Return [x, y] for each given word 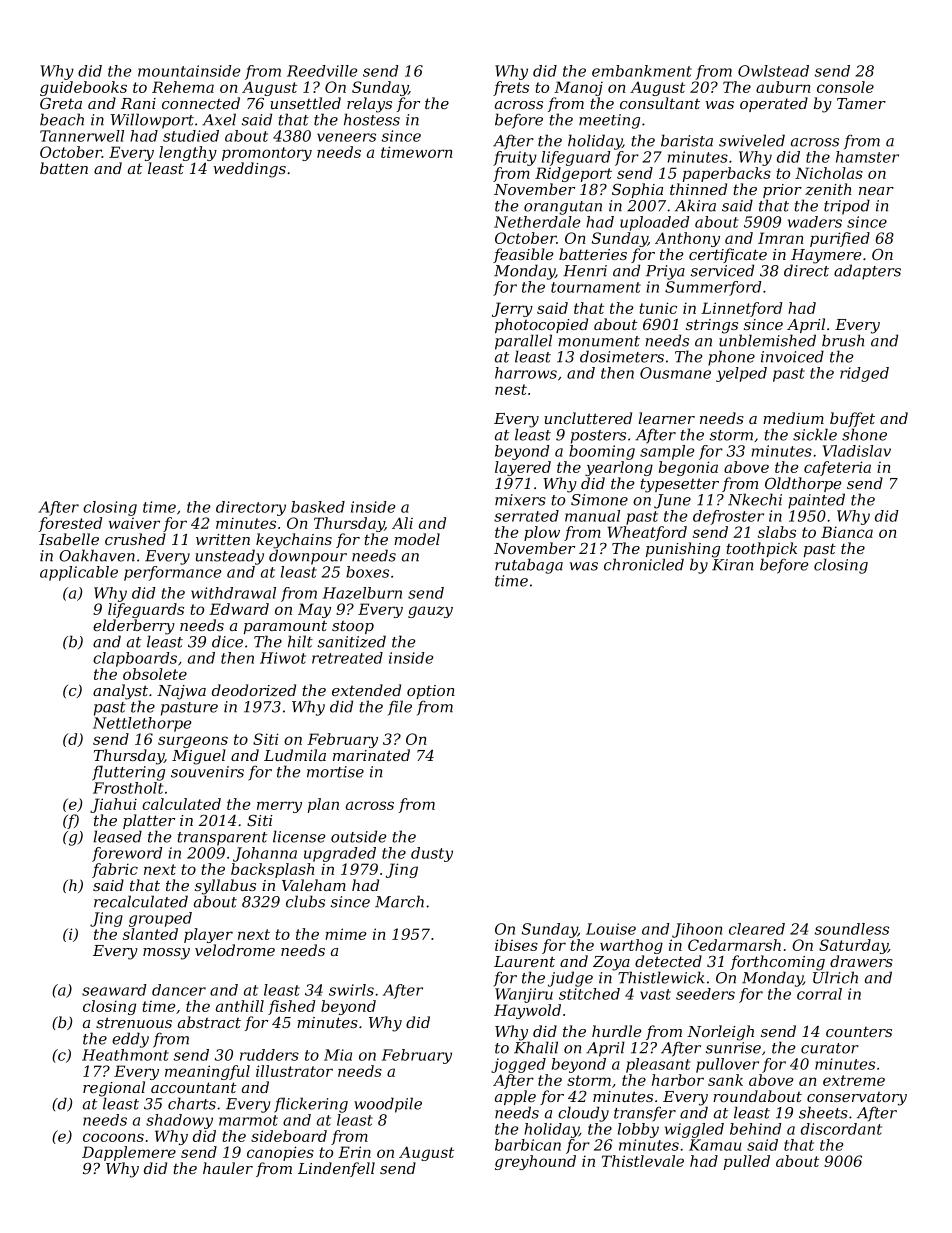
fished [291, 1007]
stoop [353, 627]
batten [64, 168]
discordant [841, 1129]
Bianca [847, 532]
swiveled [752, 140]
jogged [518, 1065]
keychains [294, 541]
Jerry [512, 309]
